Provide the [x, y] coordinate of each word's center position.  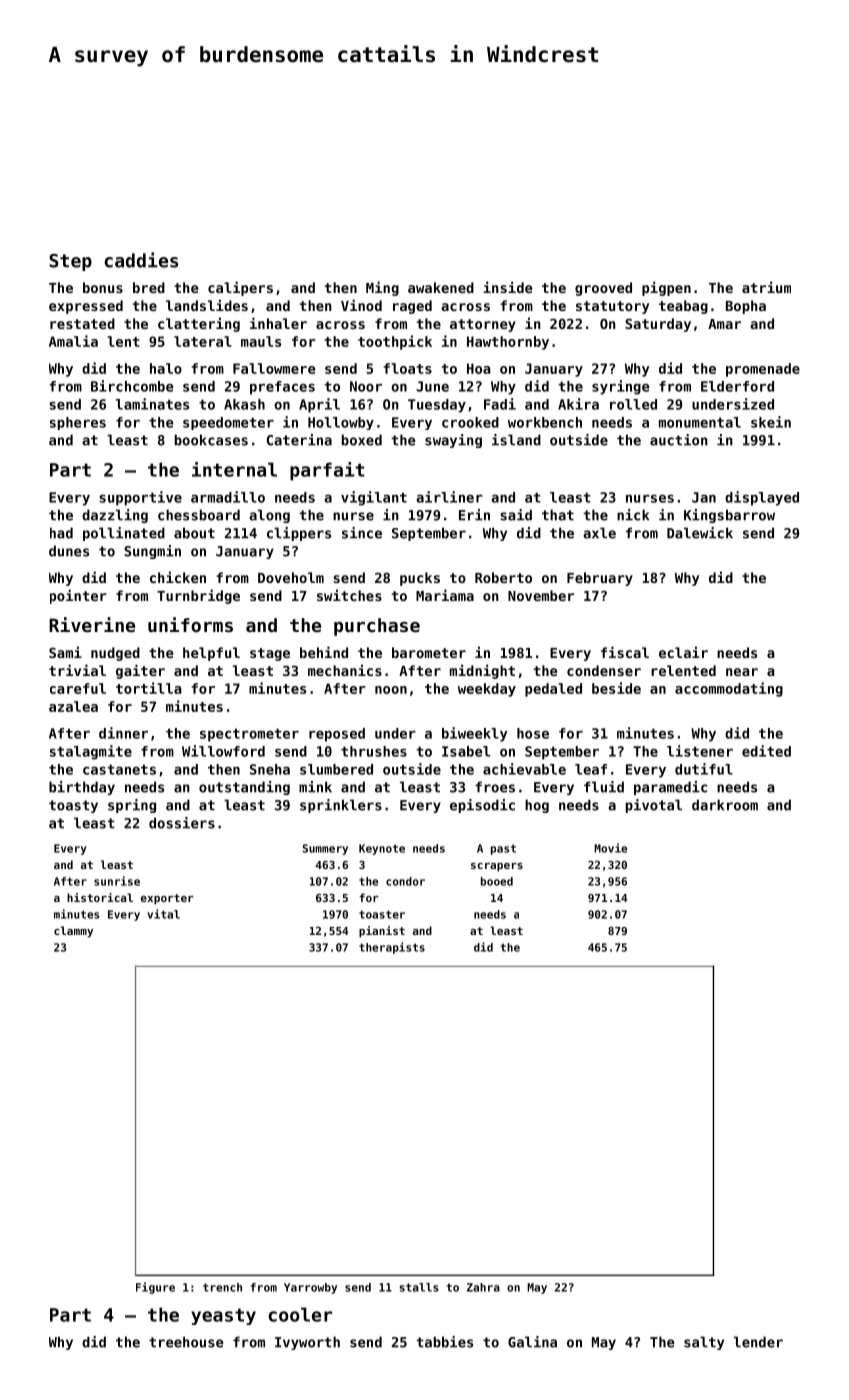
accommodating [729, 689]
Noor [366, 386]
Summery [325, 849]
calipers [240, 288]
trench [222, 1287]
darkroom [725, 805]
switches [349, 595]
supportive [140, 498]
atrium [766, 287]
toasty [73, 806]
